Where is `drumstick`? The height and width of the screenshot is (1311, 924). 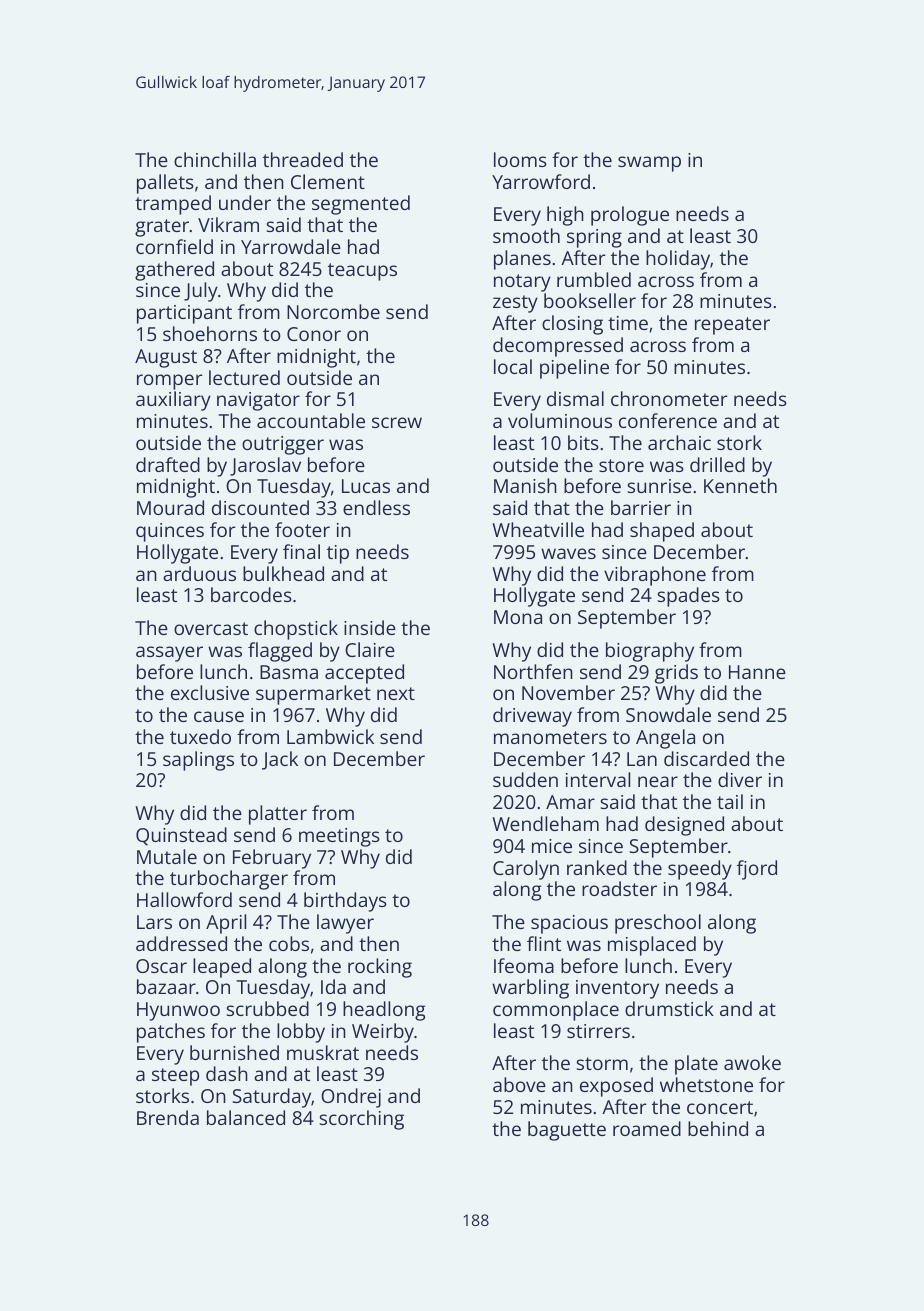
drumstick is located at coordinates (669, 1008).
